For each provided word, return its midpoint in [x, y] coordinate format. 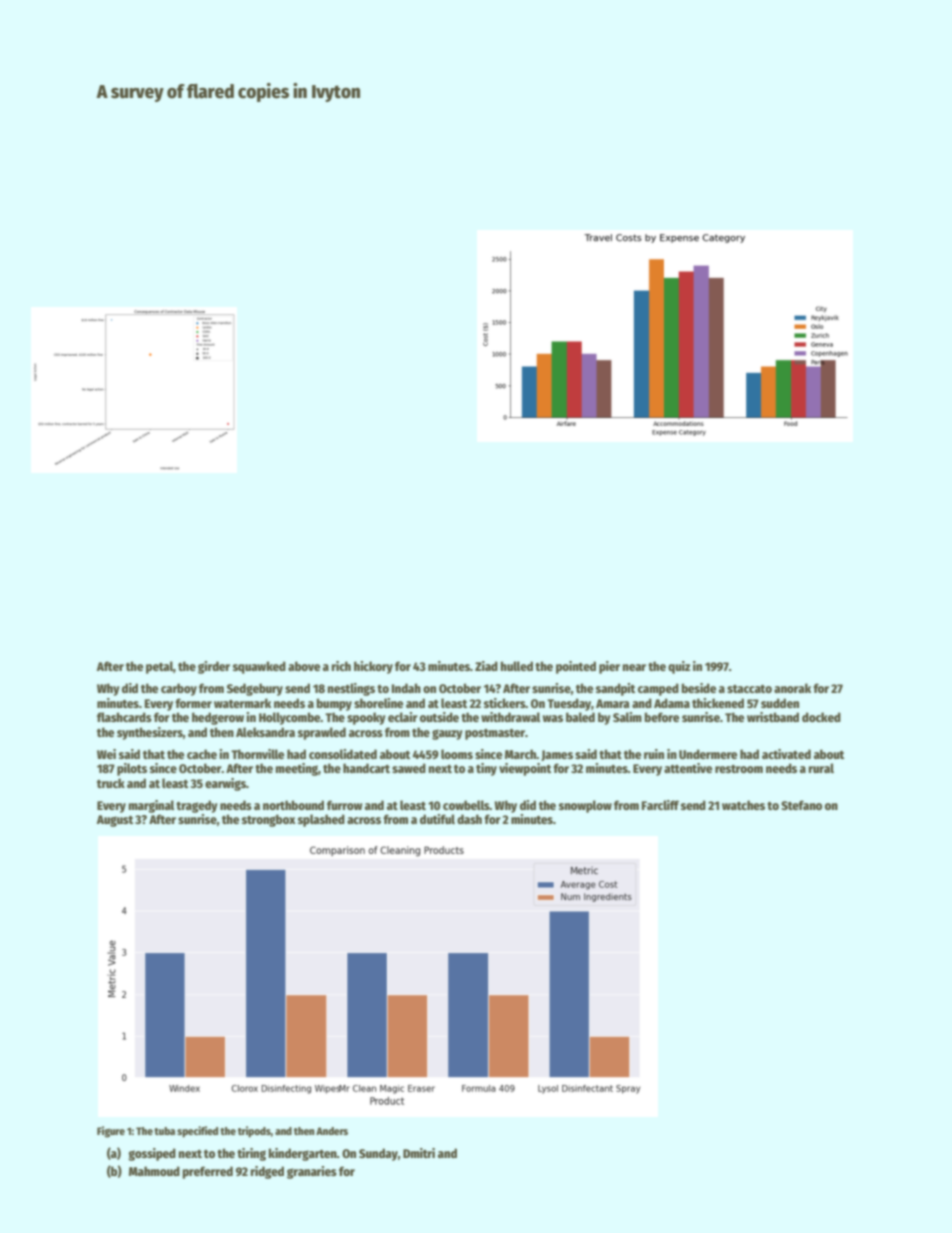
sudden [780, 703]
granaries [312, 1172]
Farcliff [660, 805]
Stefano [801, 805]
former [193, 703]
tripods [254, 1132]
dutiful [437, 819]
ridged [267, 1172]
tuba [164, 1131]
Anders [332, 1131]
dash [469, 819]
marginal [151, 806]
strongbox [269, 820]
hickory [373, 667]
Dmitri [419, 1153]
